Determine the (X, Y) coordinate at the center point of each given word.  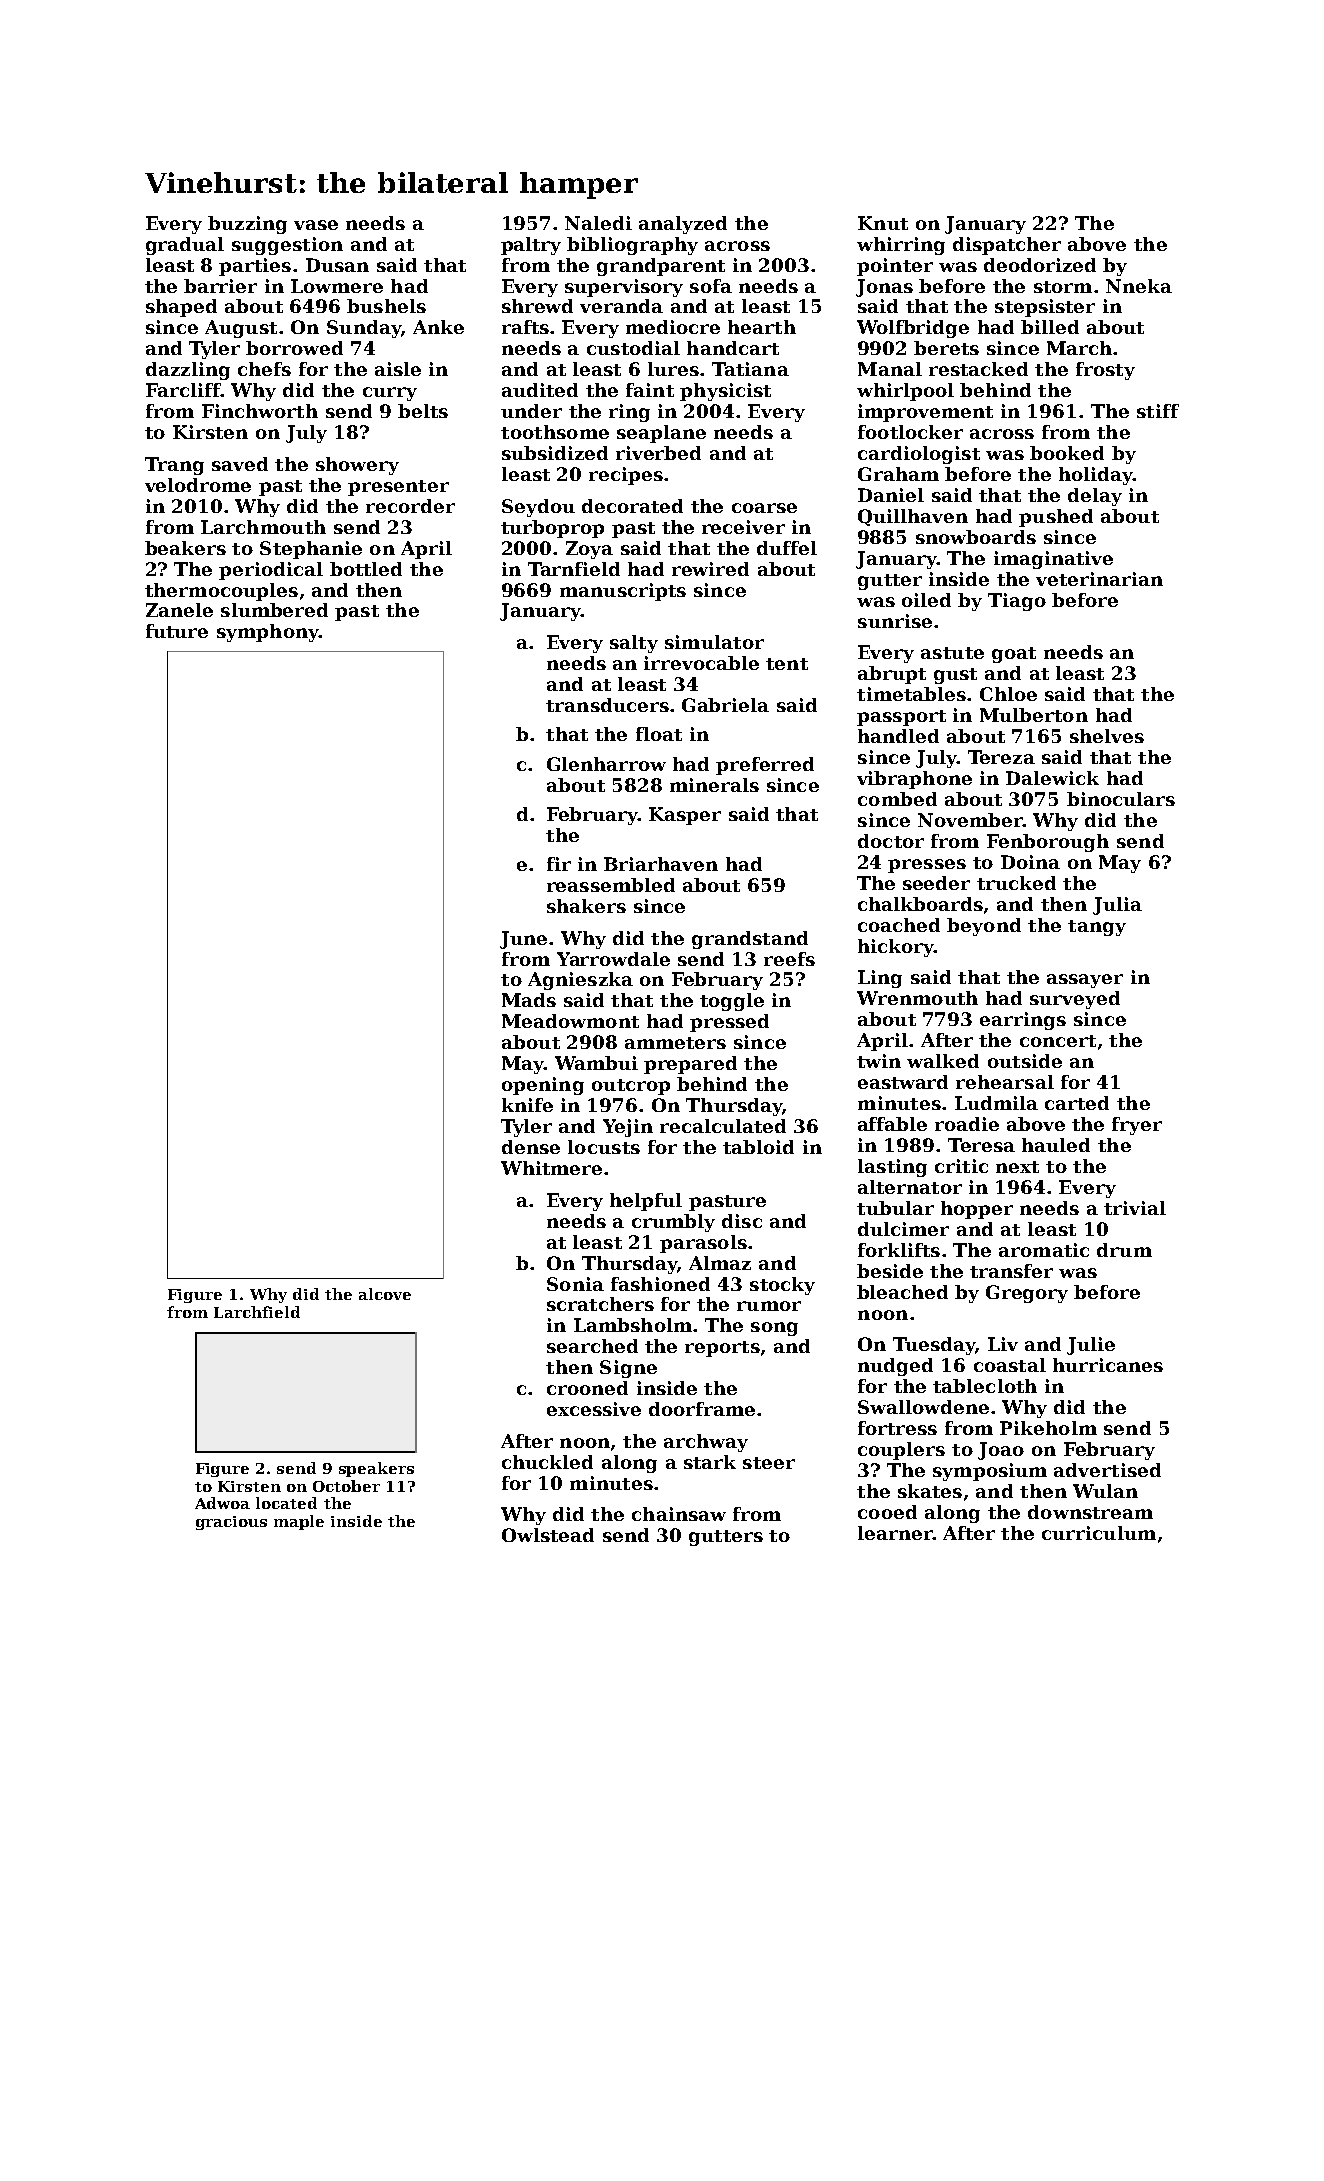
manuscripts (623, 592)
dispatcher (1007, 246)
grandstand (750, 940)
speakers (376, 1469)
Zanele (179, 610)
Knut (883, 223)
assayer (1085, 981)
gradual (185, 246)
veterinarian (1099, 579)
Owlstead (548, 1535)
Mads (529, 1000)
